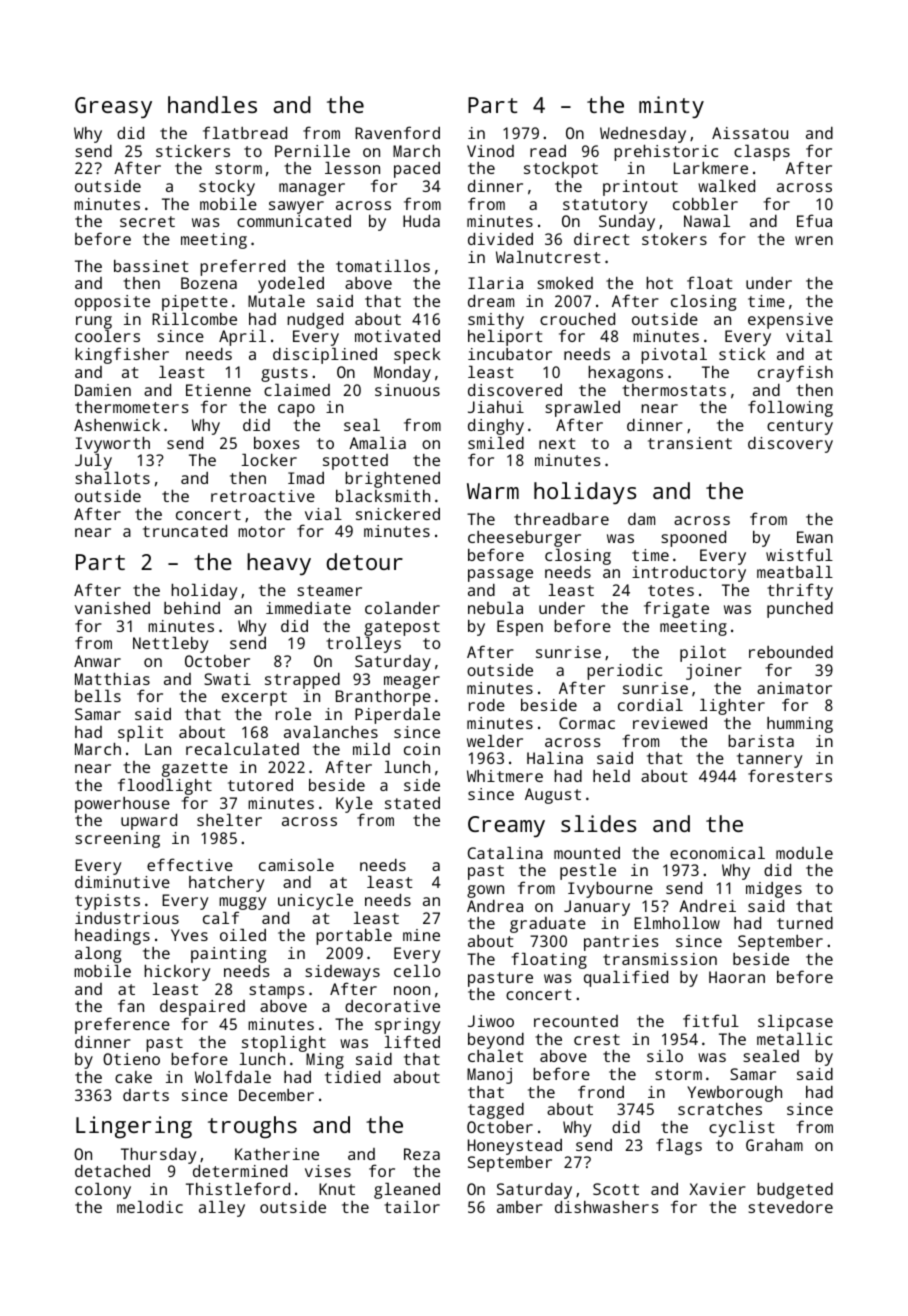  What do you see at coordinates (364, 561) in the screenshot?
I see `detour` at bounding box center [364, 561].
